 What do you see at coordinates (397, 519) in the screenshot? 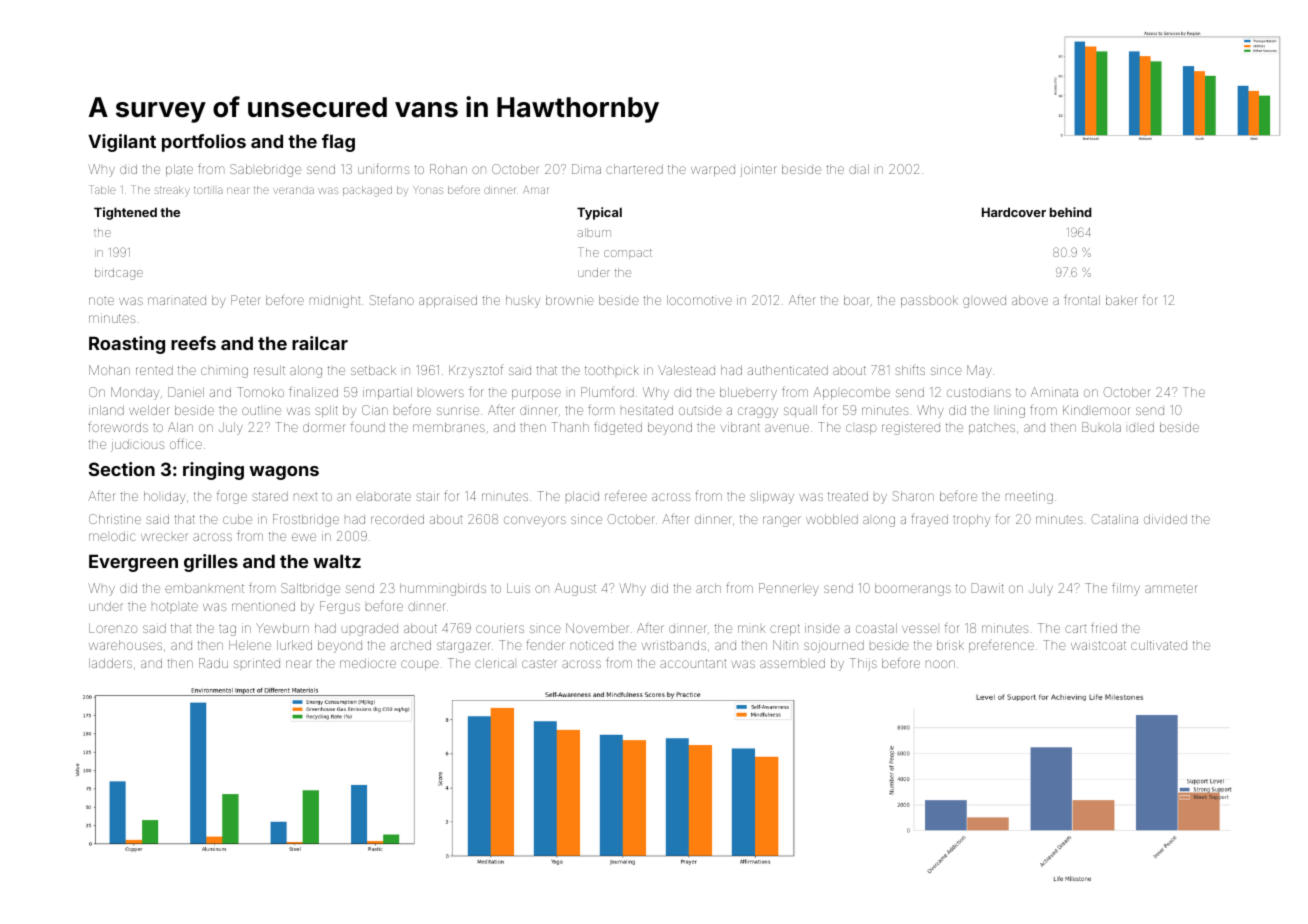
I see `recorded` at bounding box center [397, 519].
